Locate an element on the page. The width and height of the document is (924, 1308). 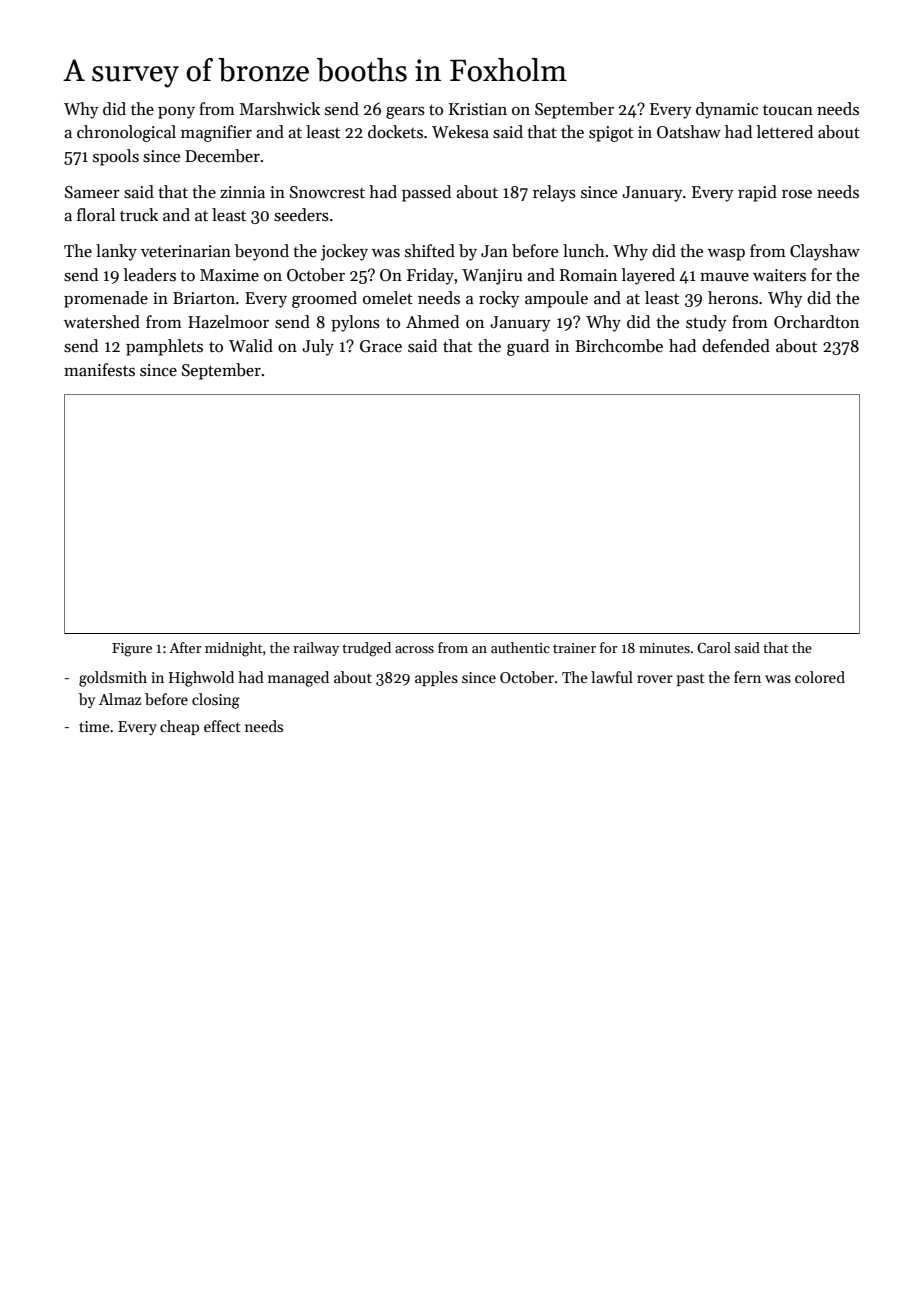
ampoule is located at coordinates (556, 299).
